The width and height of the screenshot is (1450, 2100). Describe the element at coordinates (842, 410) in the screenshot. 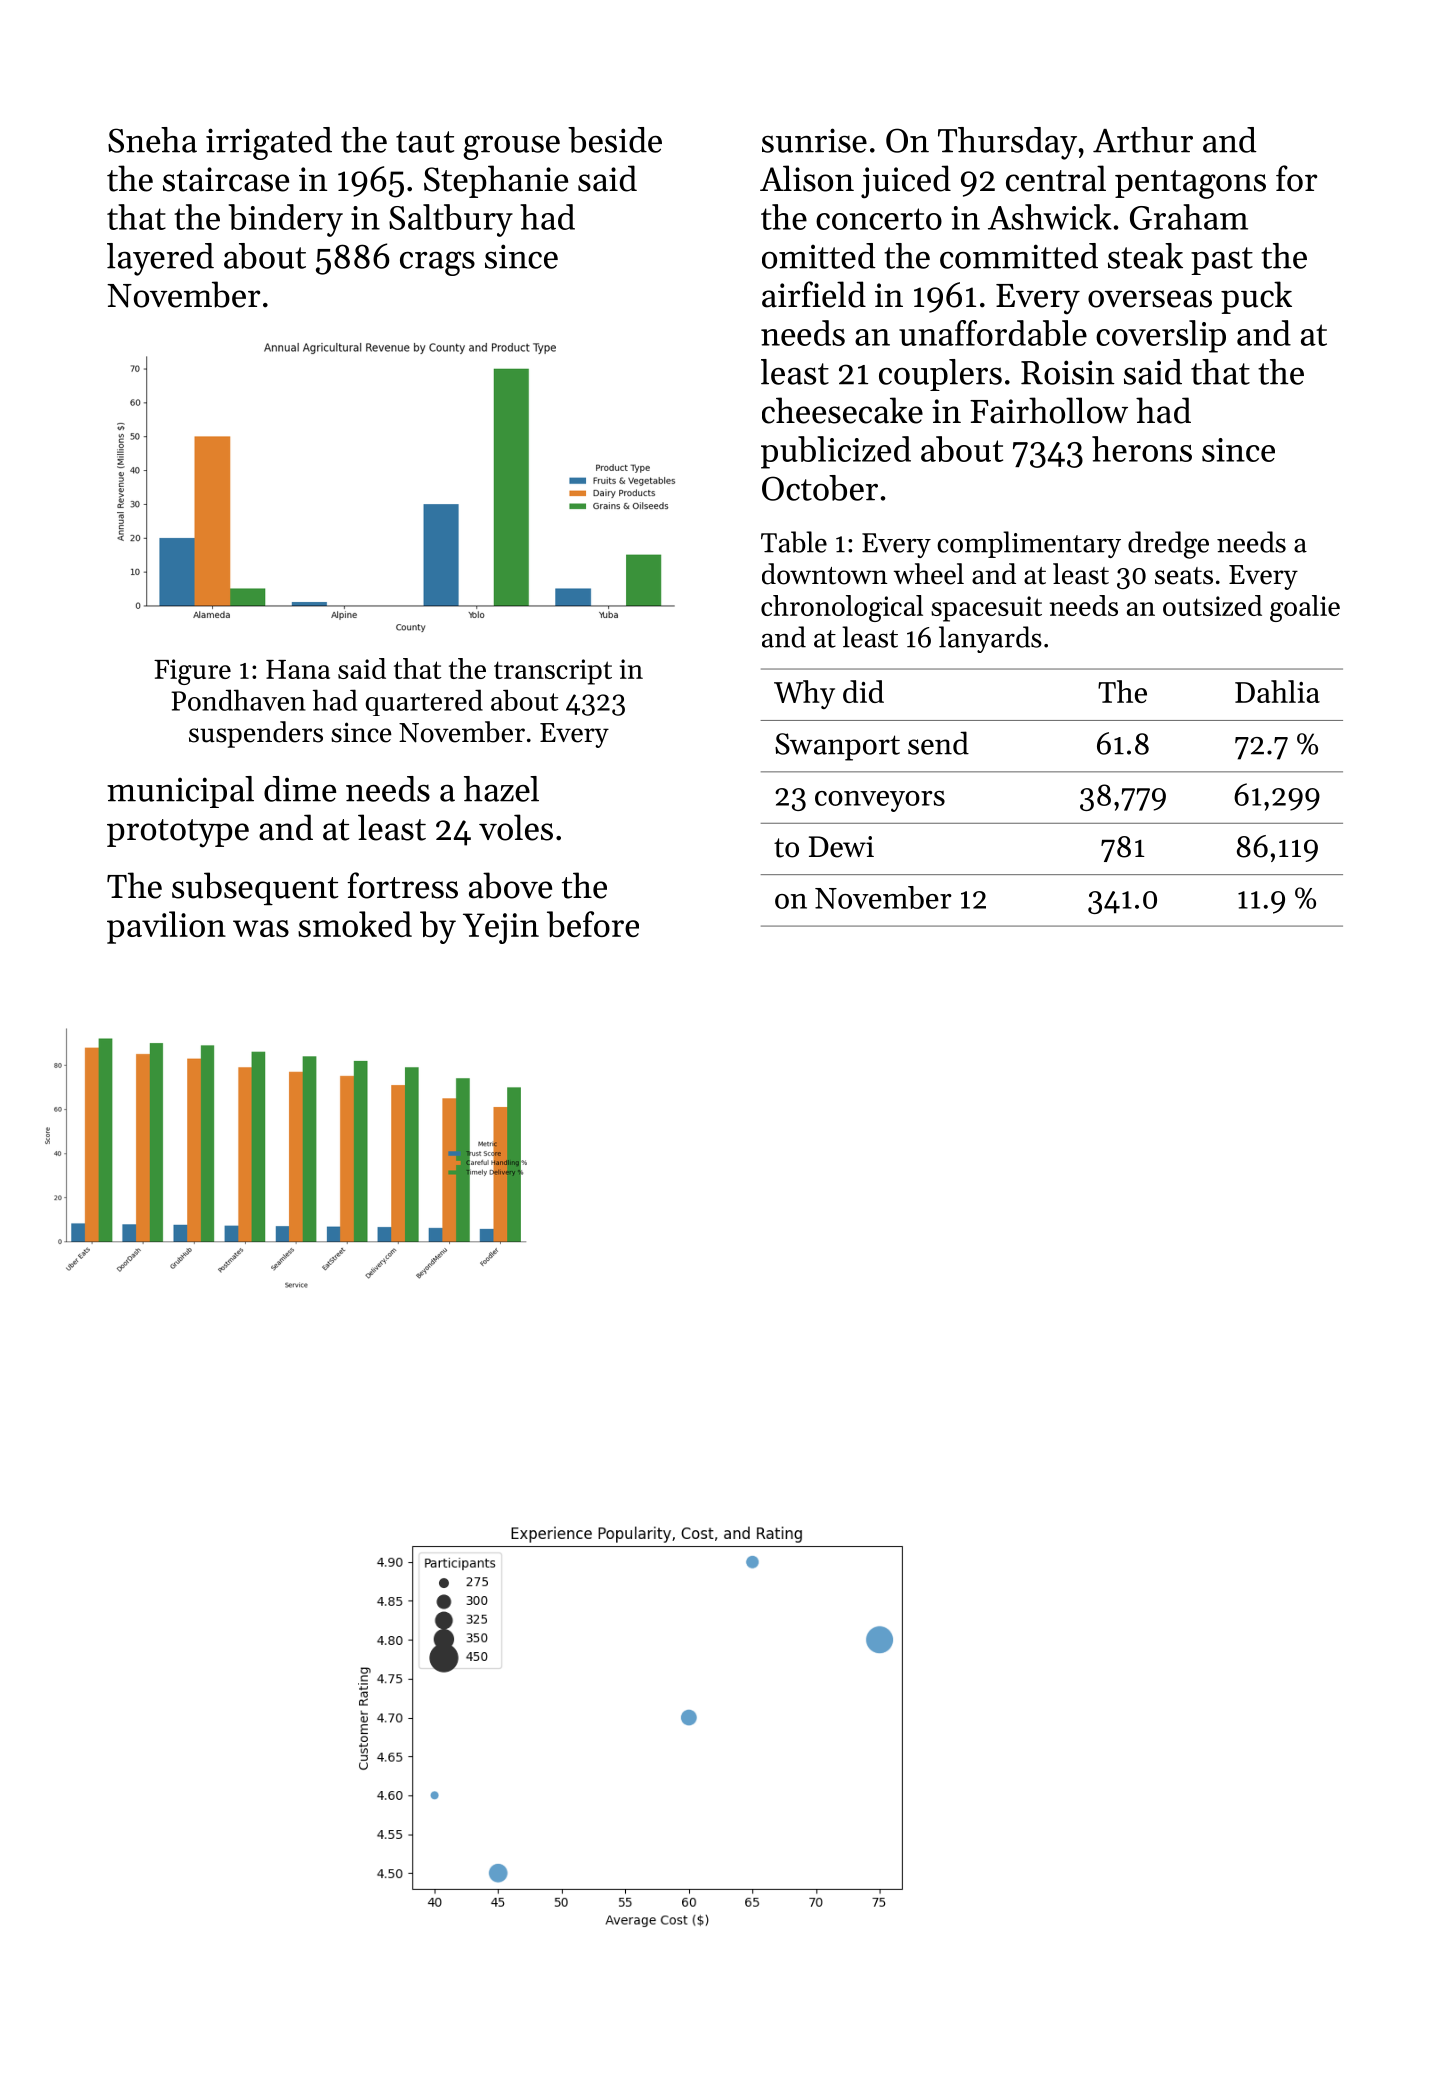

I see `cheesecake` at that location.
